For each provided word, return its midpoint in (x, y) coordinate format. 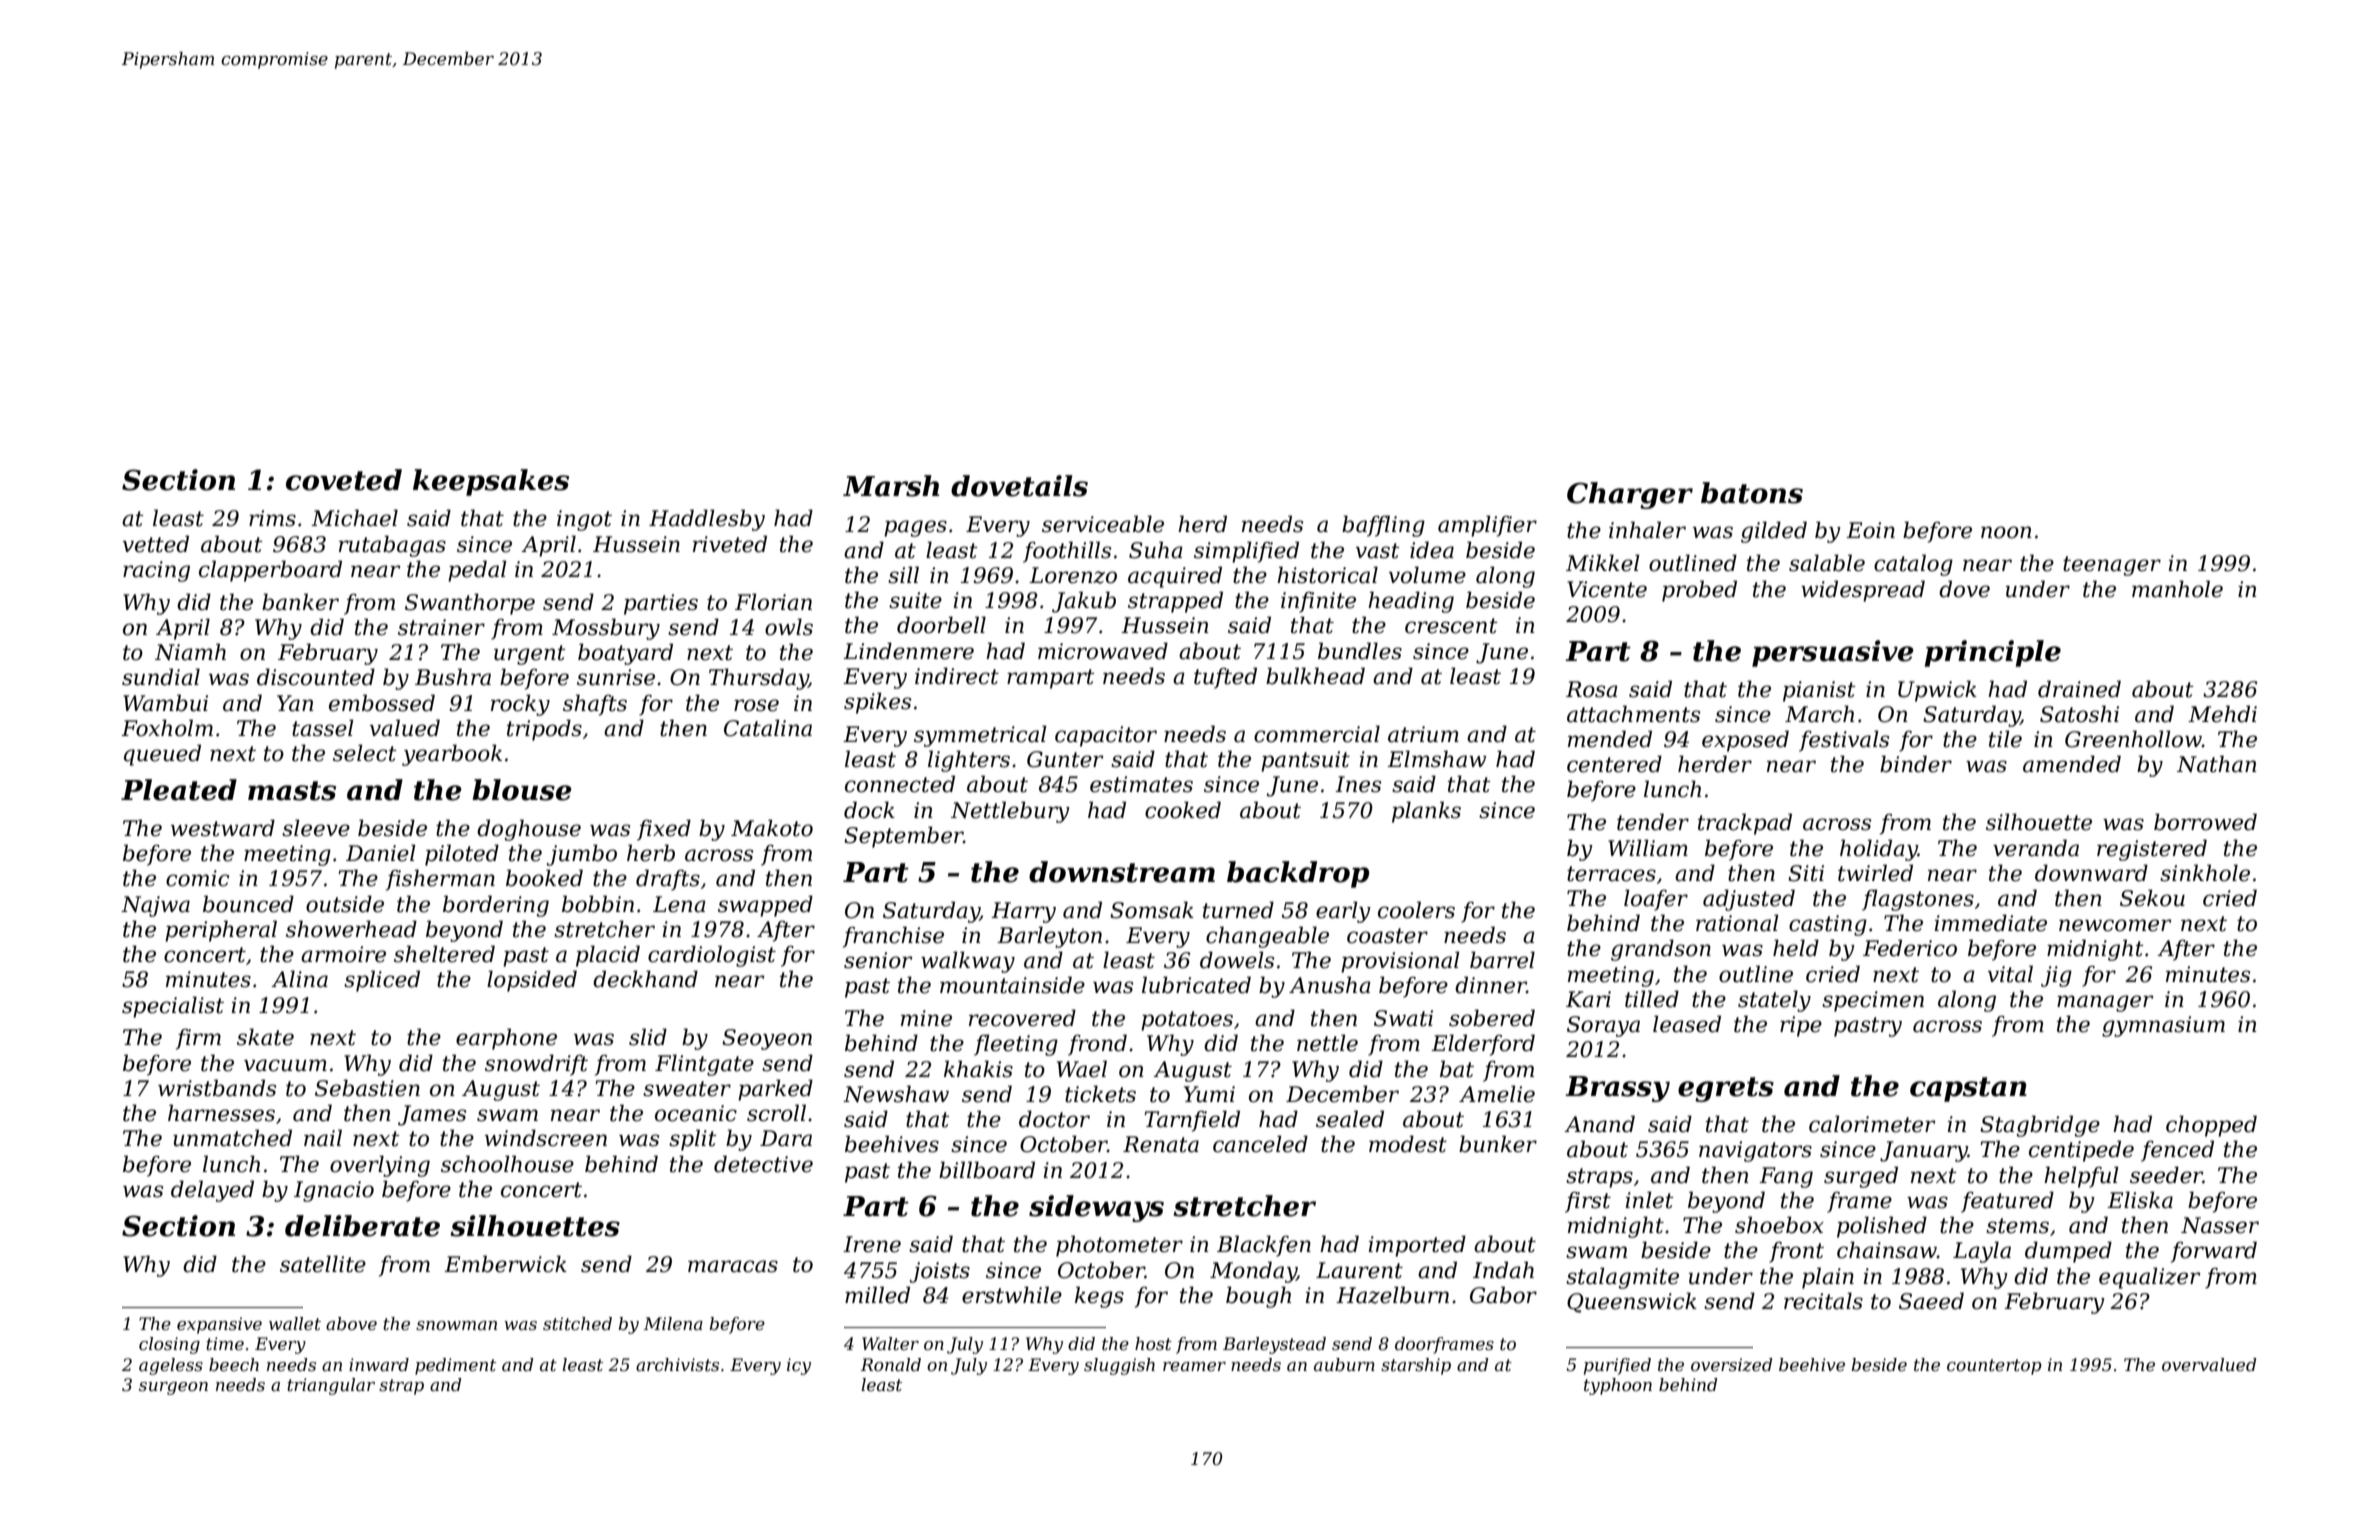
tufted (1225, 678)
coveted (344, 480)
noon (2006, 532)
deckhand (645, 979)
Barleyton (1049, 937)
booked (544, 878)
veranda (2036, 848)
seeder (2166, 1175)
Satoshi (2079, 714)
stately (1774, 1001)
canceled (1260, 1144)
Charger (1630, 495)
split (693, 1140)
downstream (1122, 872)
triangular (331, 1386)
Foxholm (167, 728)
